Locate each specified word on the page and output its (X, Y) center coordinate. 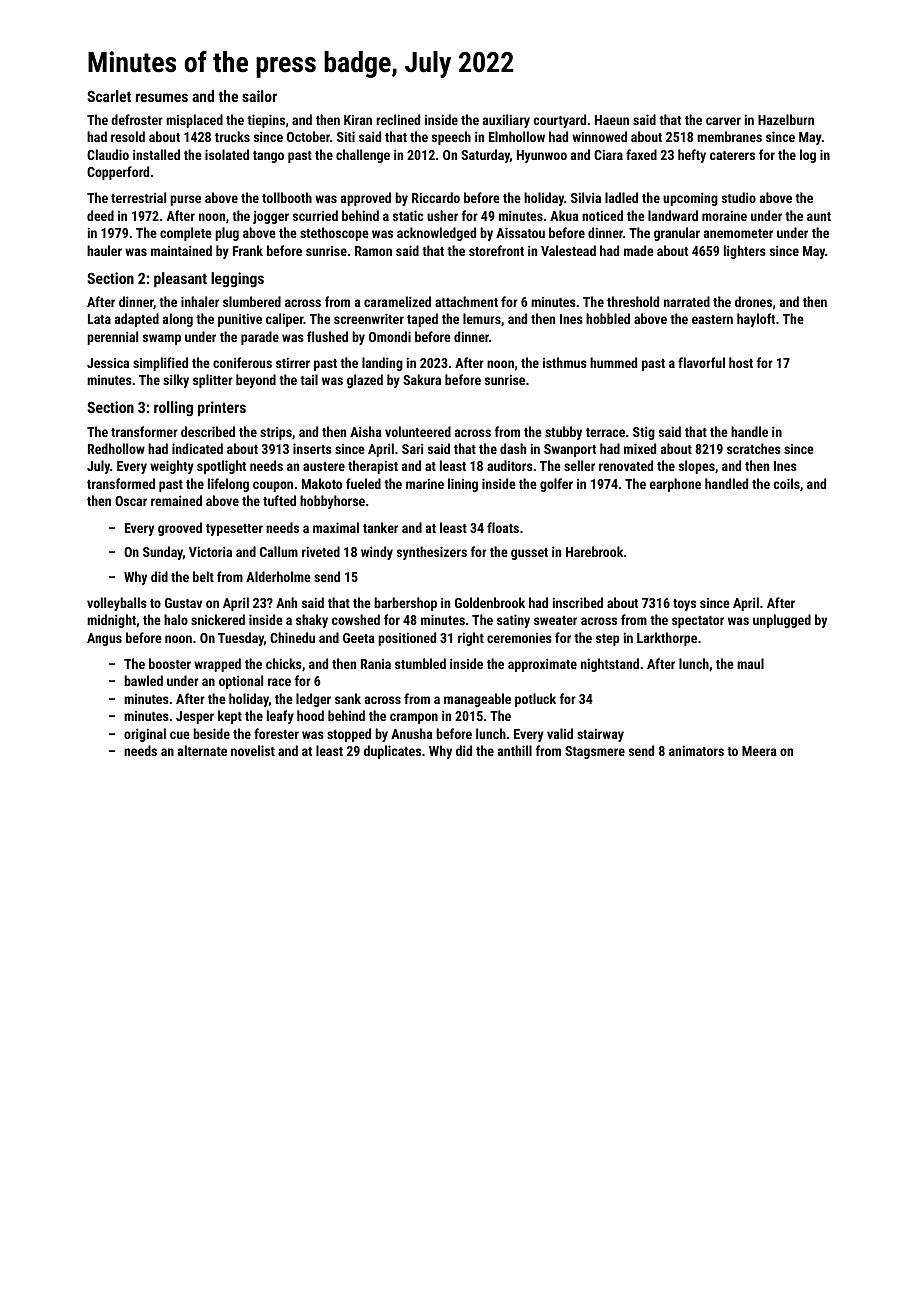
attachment (466, 301)
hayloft (756, 320)
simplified (160, 364)
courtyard (559, 121)
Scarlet (109, 96)
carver (723, 121)
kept (230, 717)
